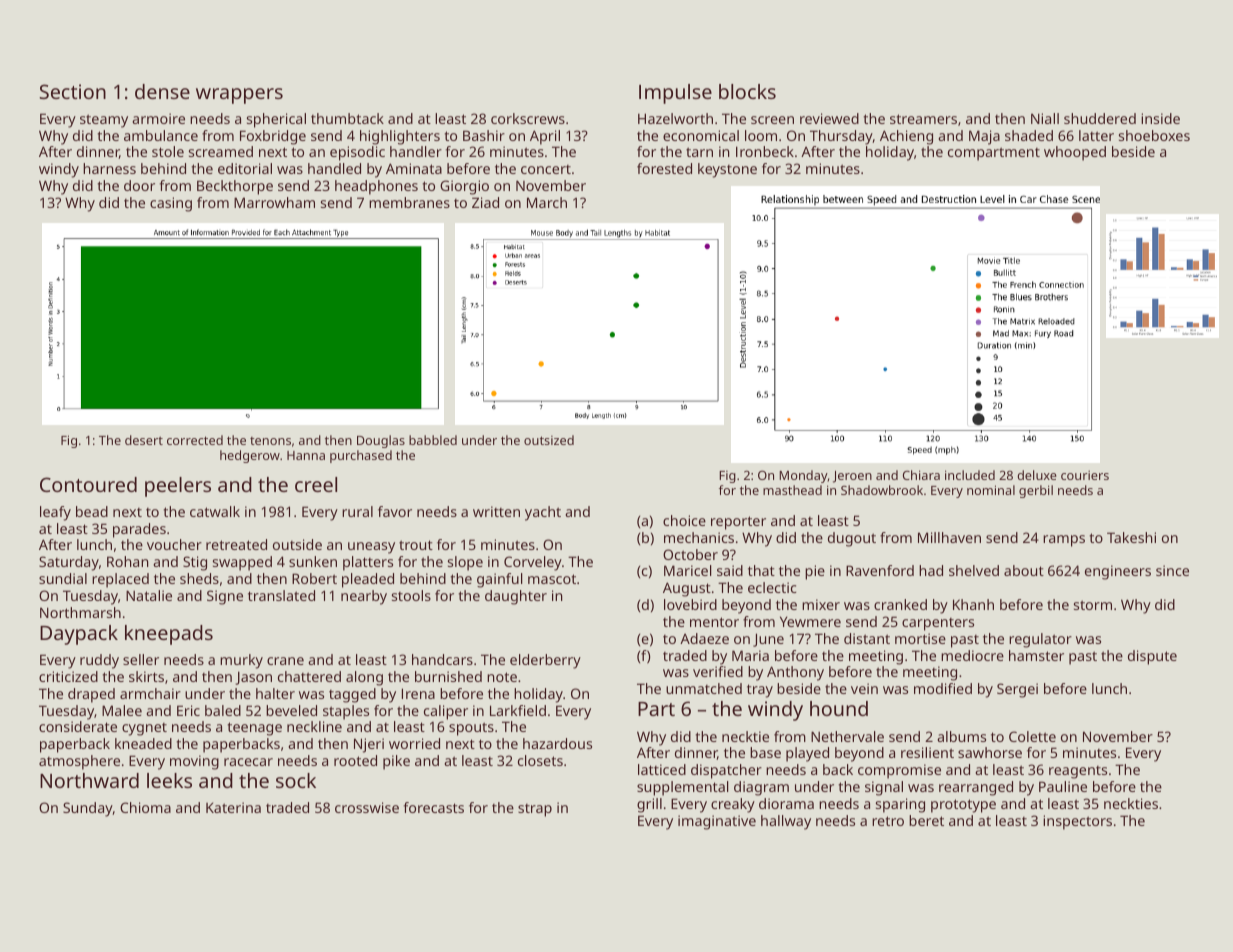 The width and height of the document is (1233, 952). Describe the element at coordinates (485, 202) in the document. I see `Ziad` at that location.
